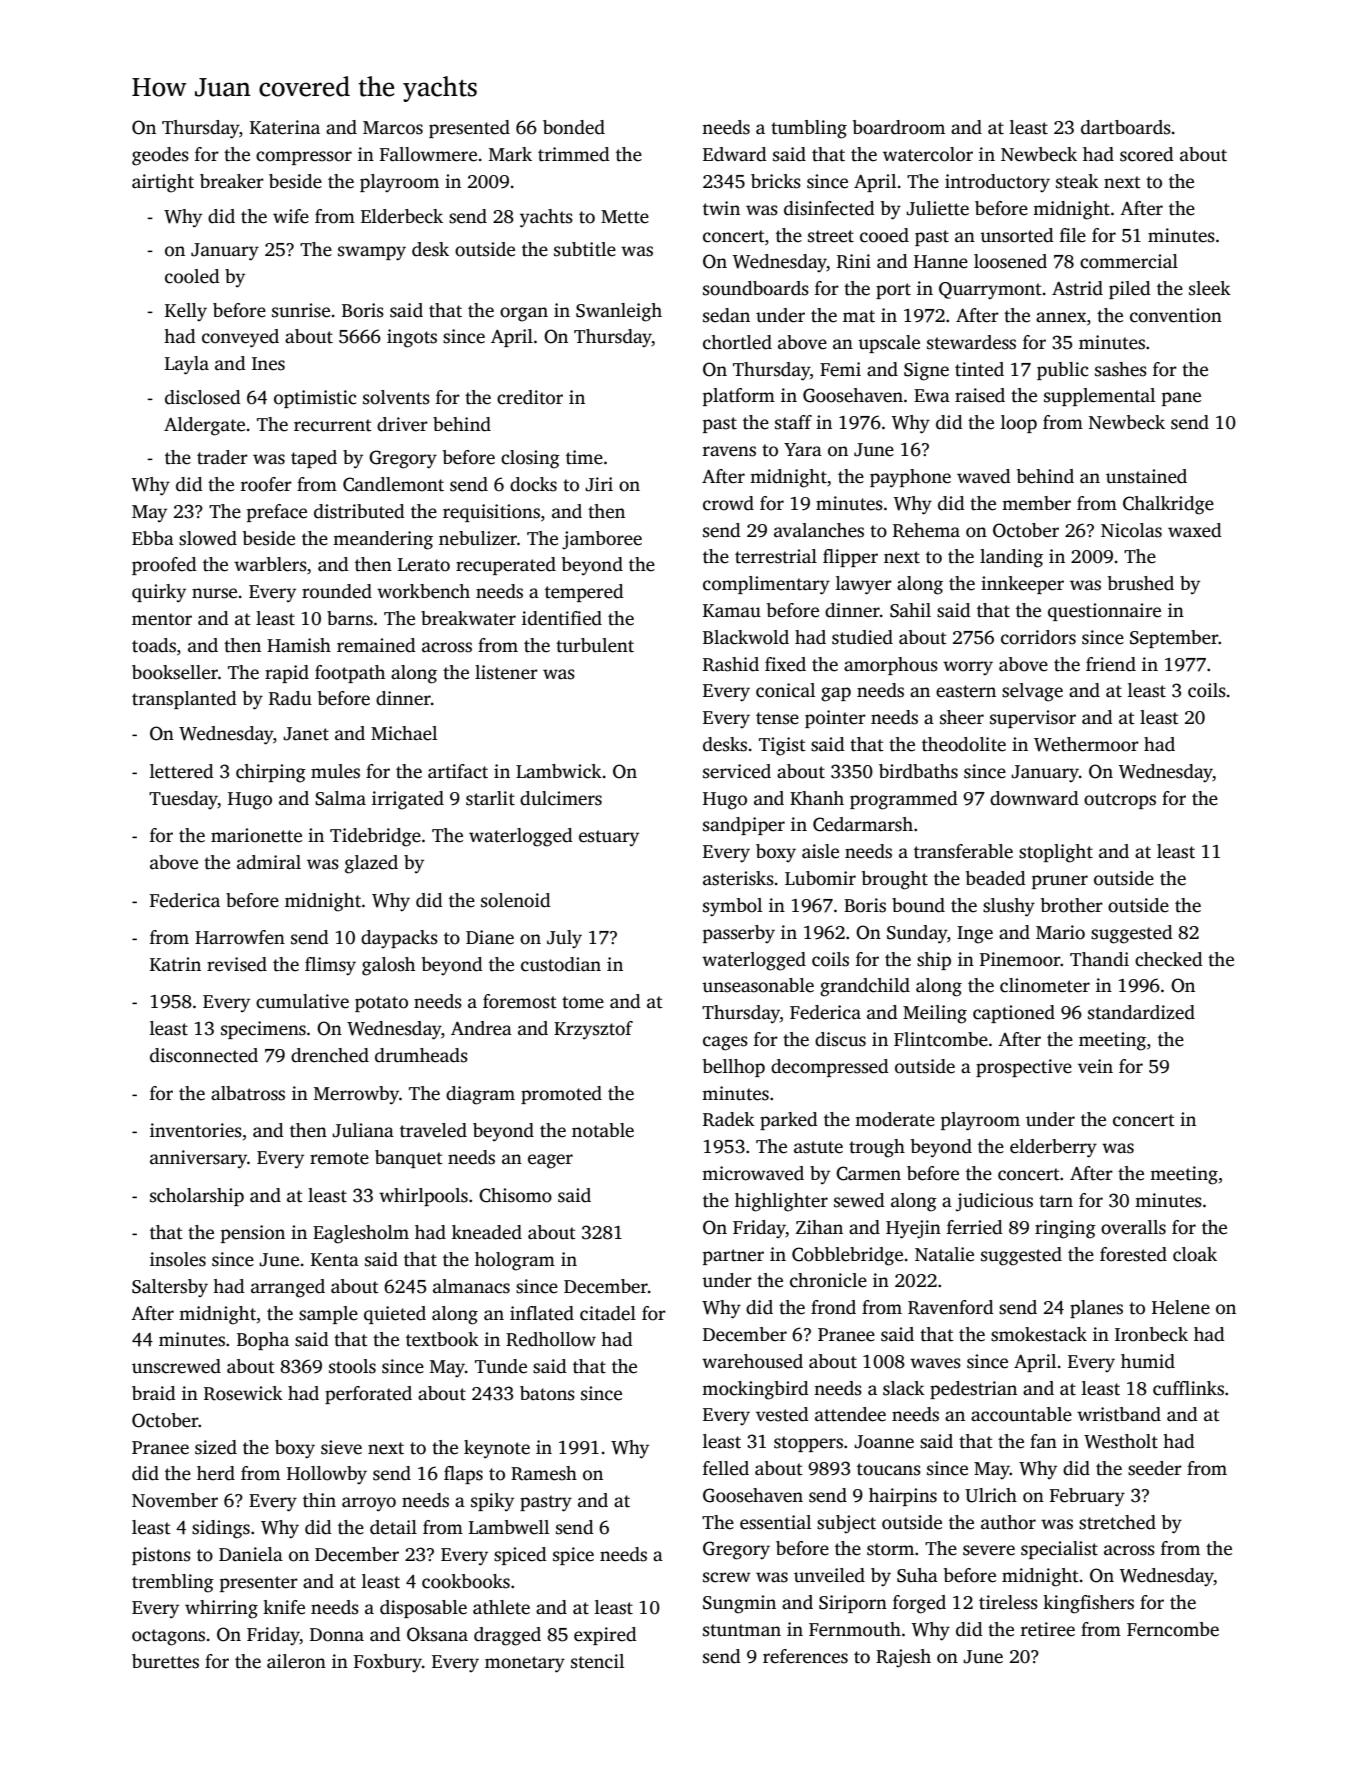 The height and width of the page is (1772, 1369). What do you see at coordinates (369, 1504) in the page?
I see `arroyo` at bounding box center [369, 1504].
